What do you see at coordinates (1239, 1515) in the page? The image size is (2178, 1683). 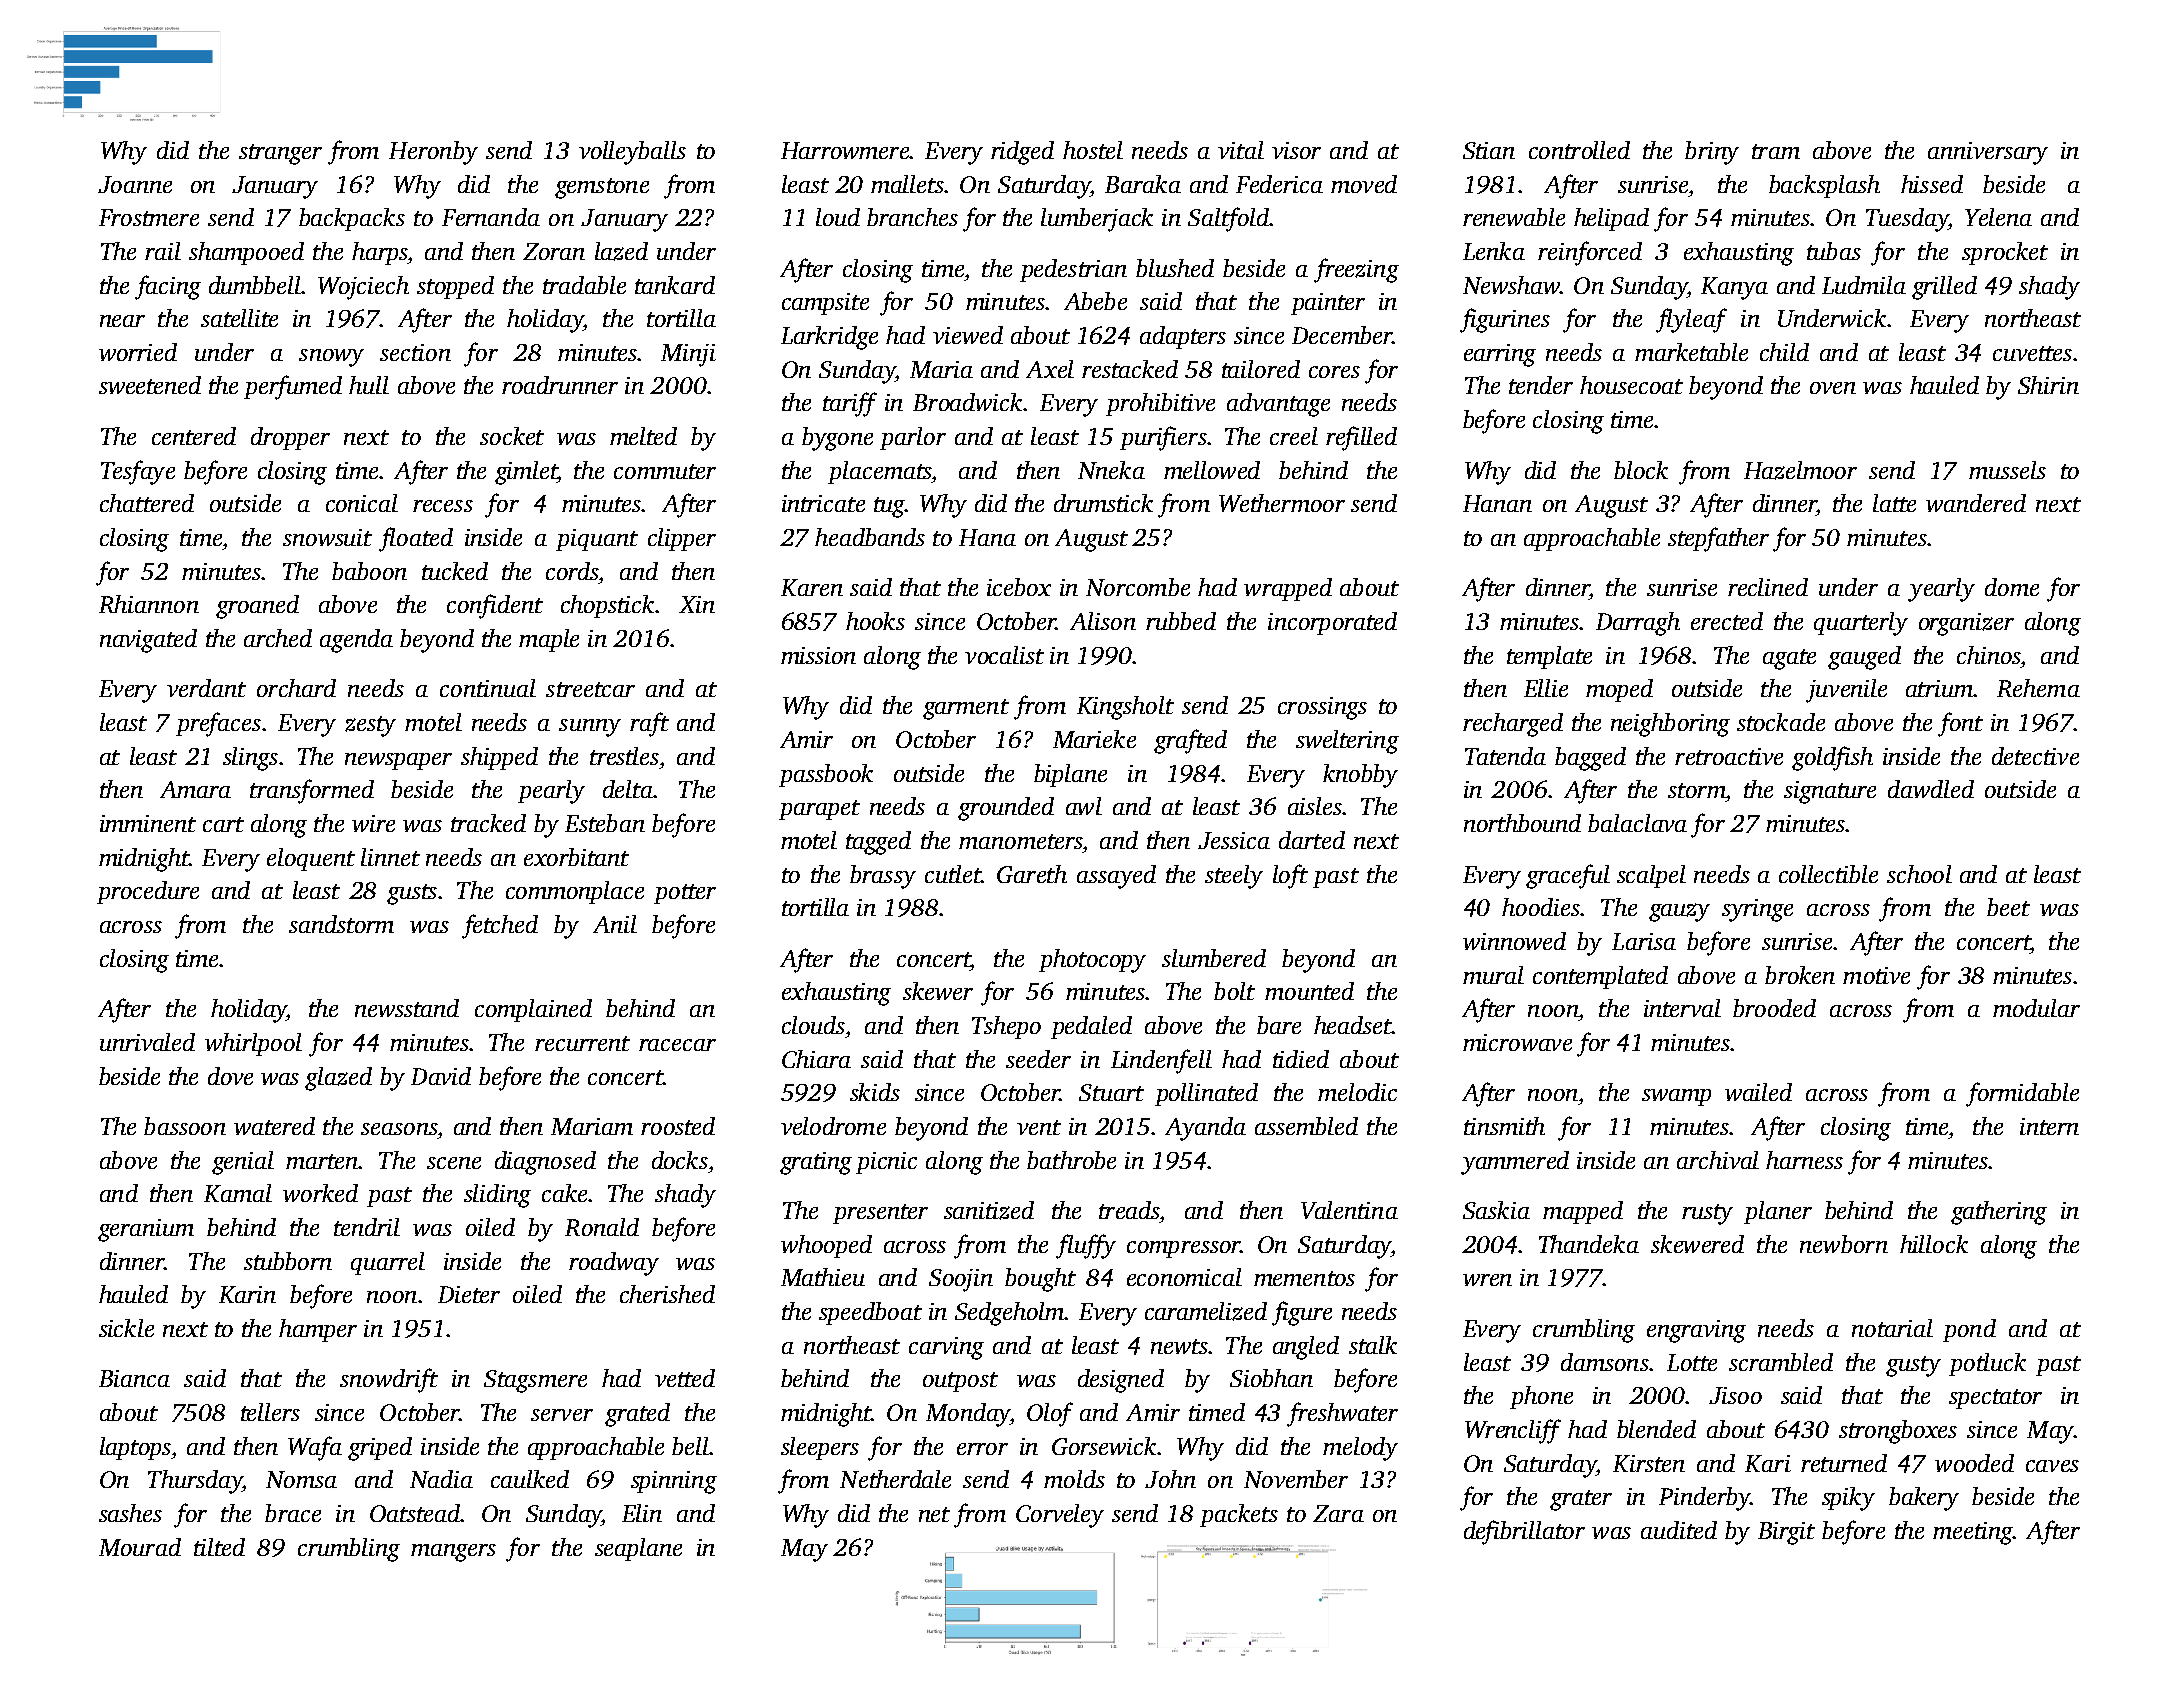 I see `packets` at bounding box center [1239, 1515].
